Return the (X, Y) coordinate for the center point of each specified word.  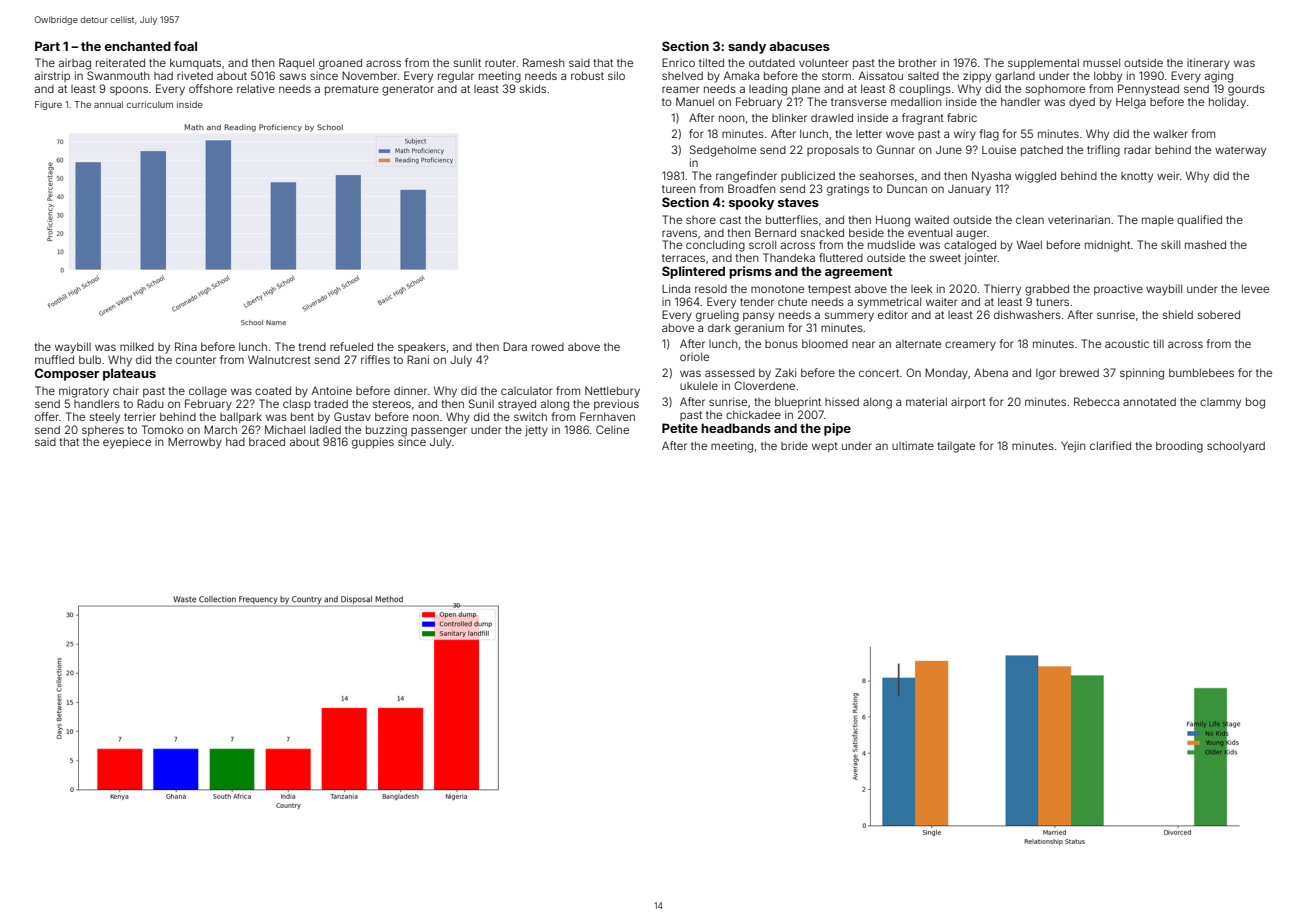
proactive (1118, 289)
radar (1137, 149)
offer (47, 416)
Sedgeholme (723, 151)
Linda (676, 288)
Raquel (296, 63)
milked (137, 346)
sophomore (1055, 90)
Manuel (695, 101)
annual (108, 104)
